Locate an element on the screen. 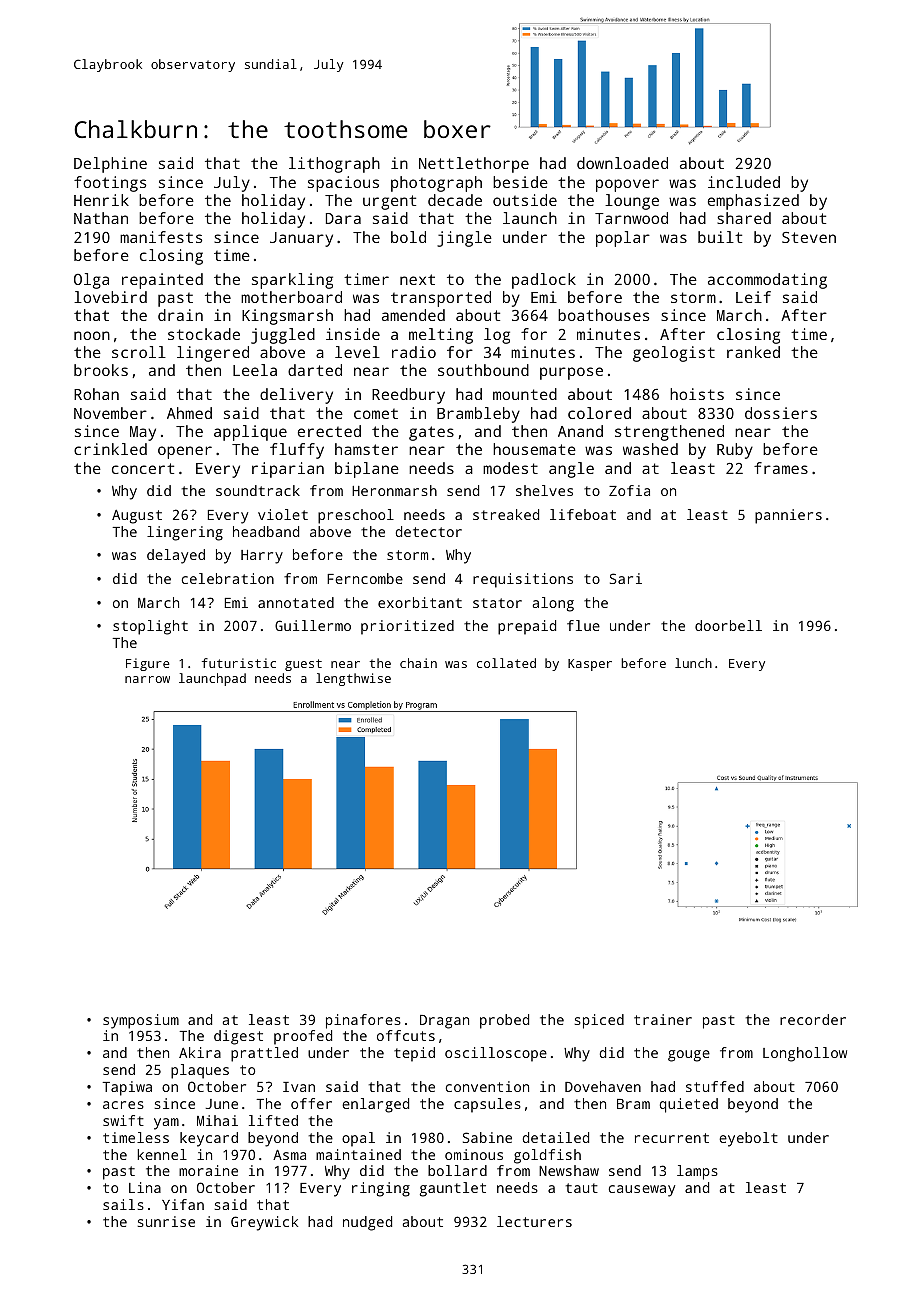 Image resolution: width=924 pixels, height=1308 pixels. doorbell is located at coordinates (728, 625).
